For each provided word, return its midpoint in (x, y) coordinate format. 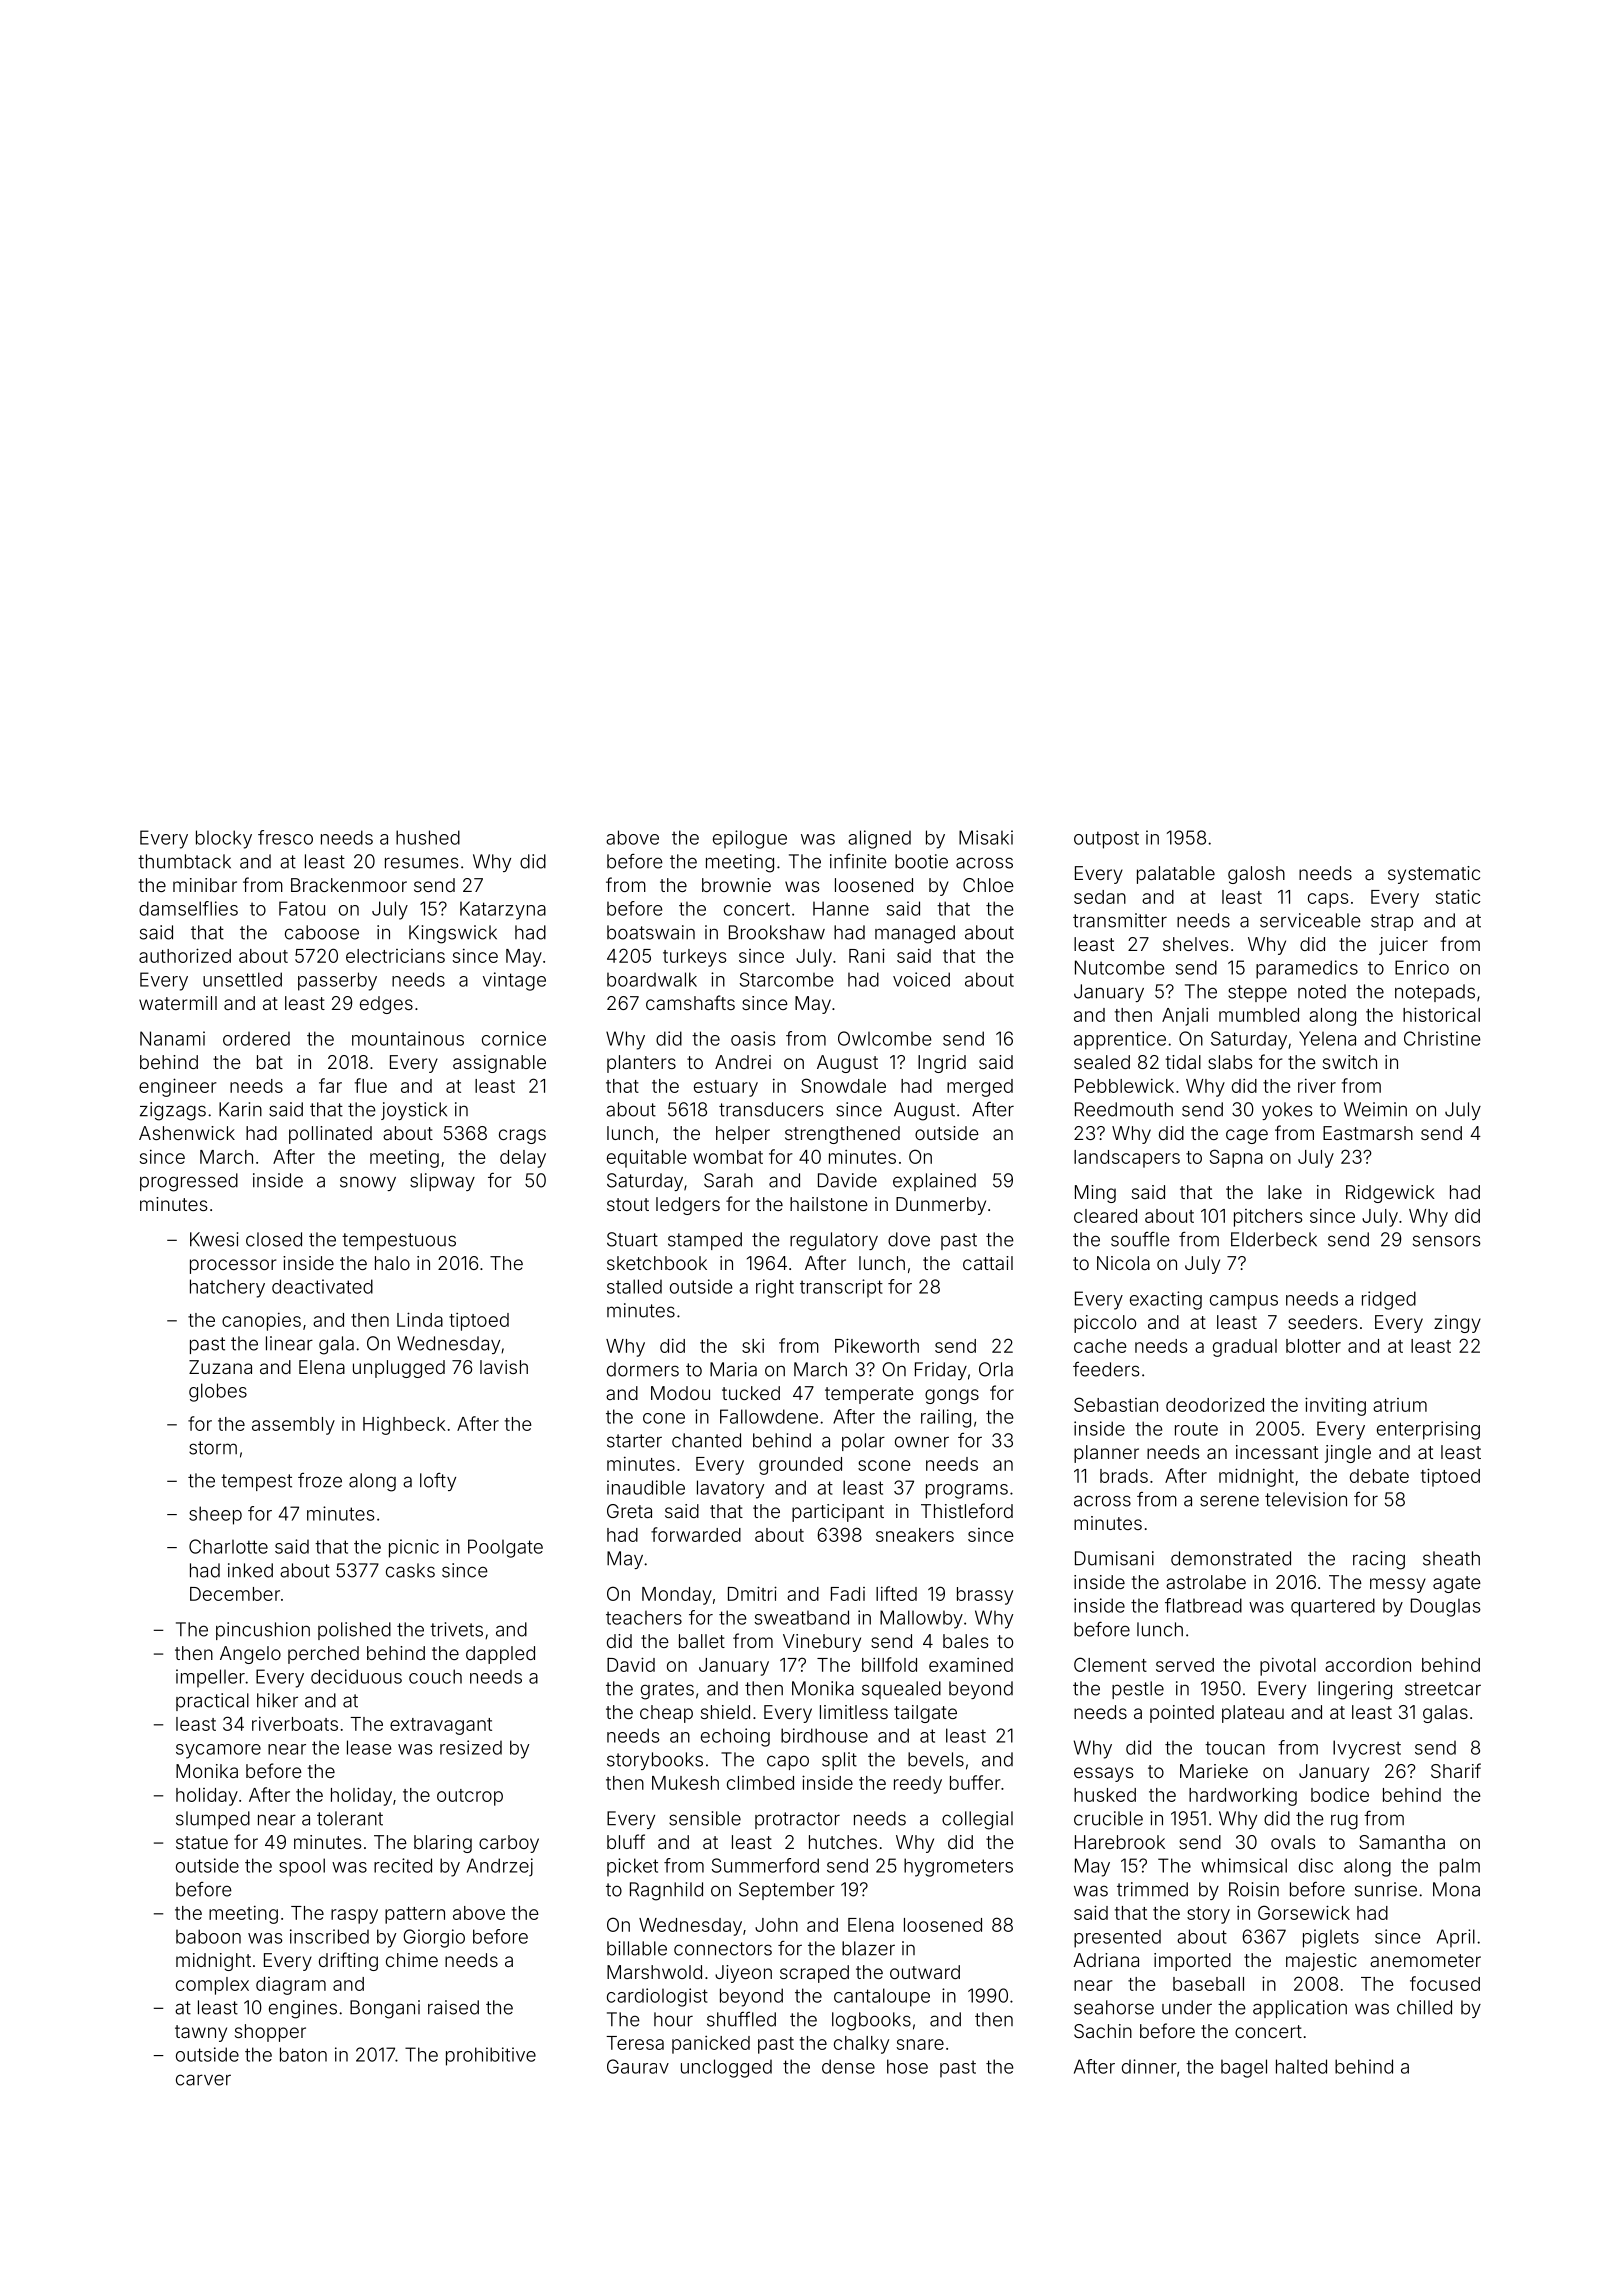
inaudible (646, 1487)
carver (203, 2080)
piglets (1331, 1938)
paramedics (1307, 969)
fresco (285, 837)
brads (1124, 1476)
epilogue (750, 839)
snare (920, 2044)
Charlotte (228, 1546)
